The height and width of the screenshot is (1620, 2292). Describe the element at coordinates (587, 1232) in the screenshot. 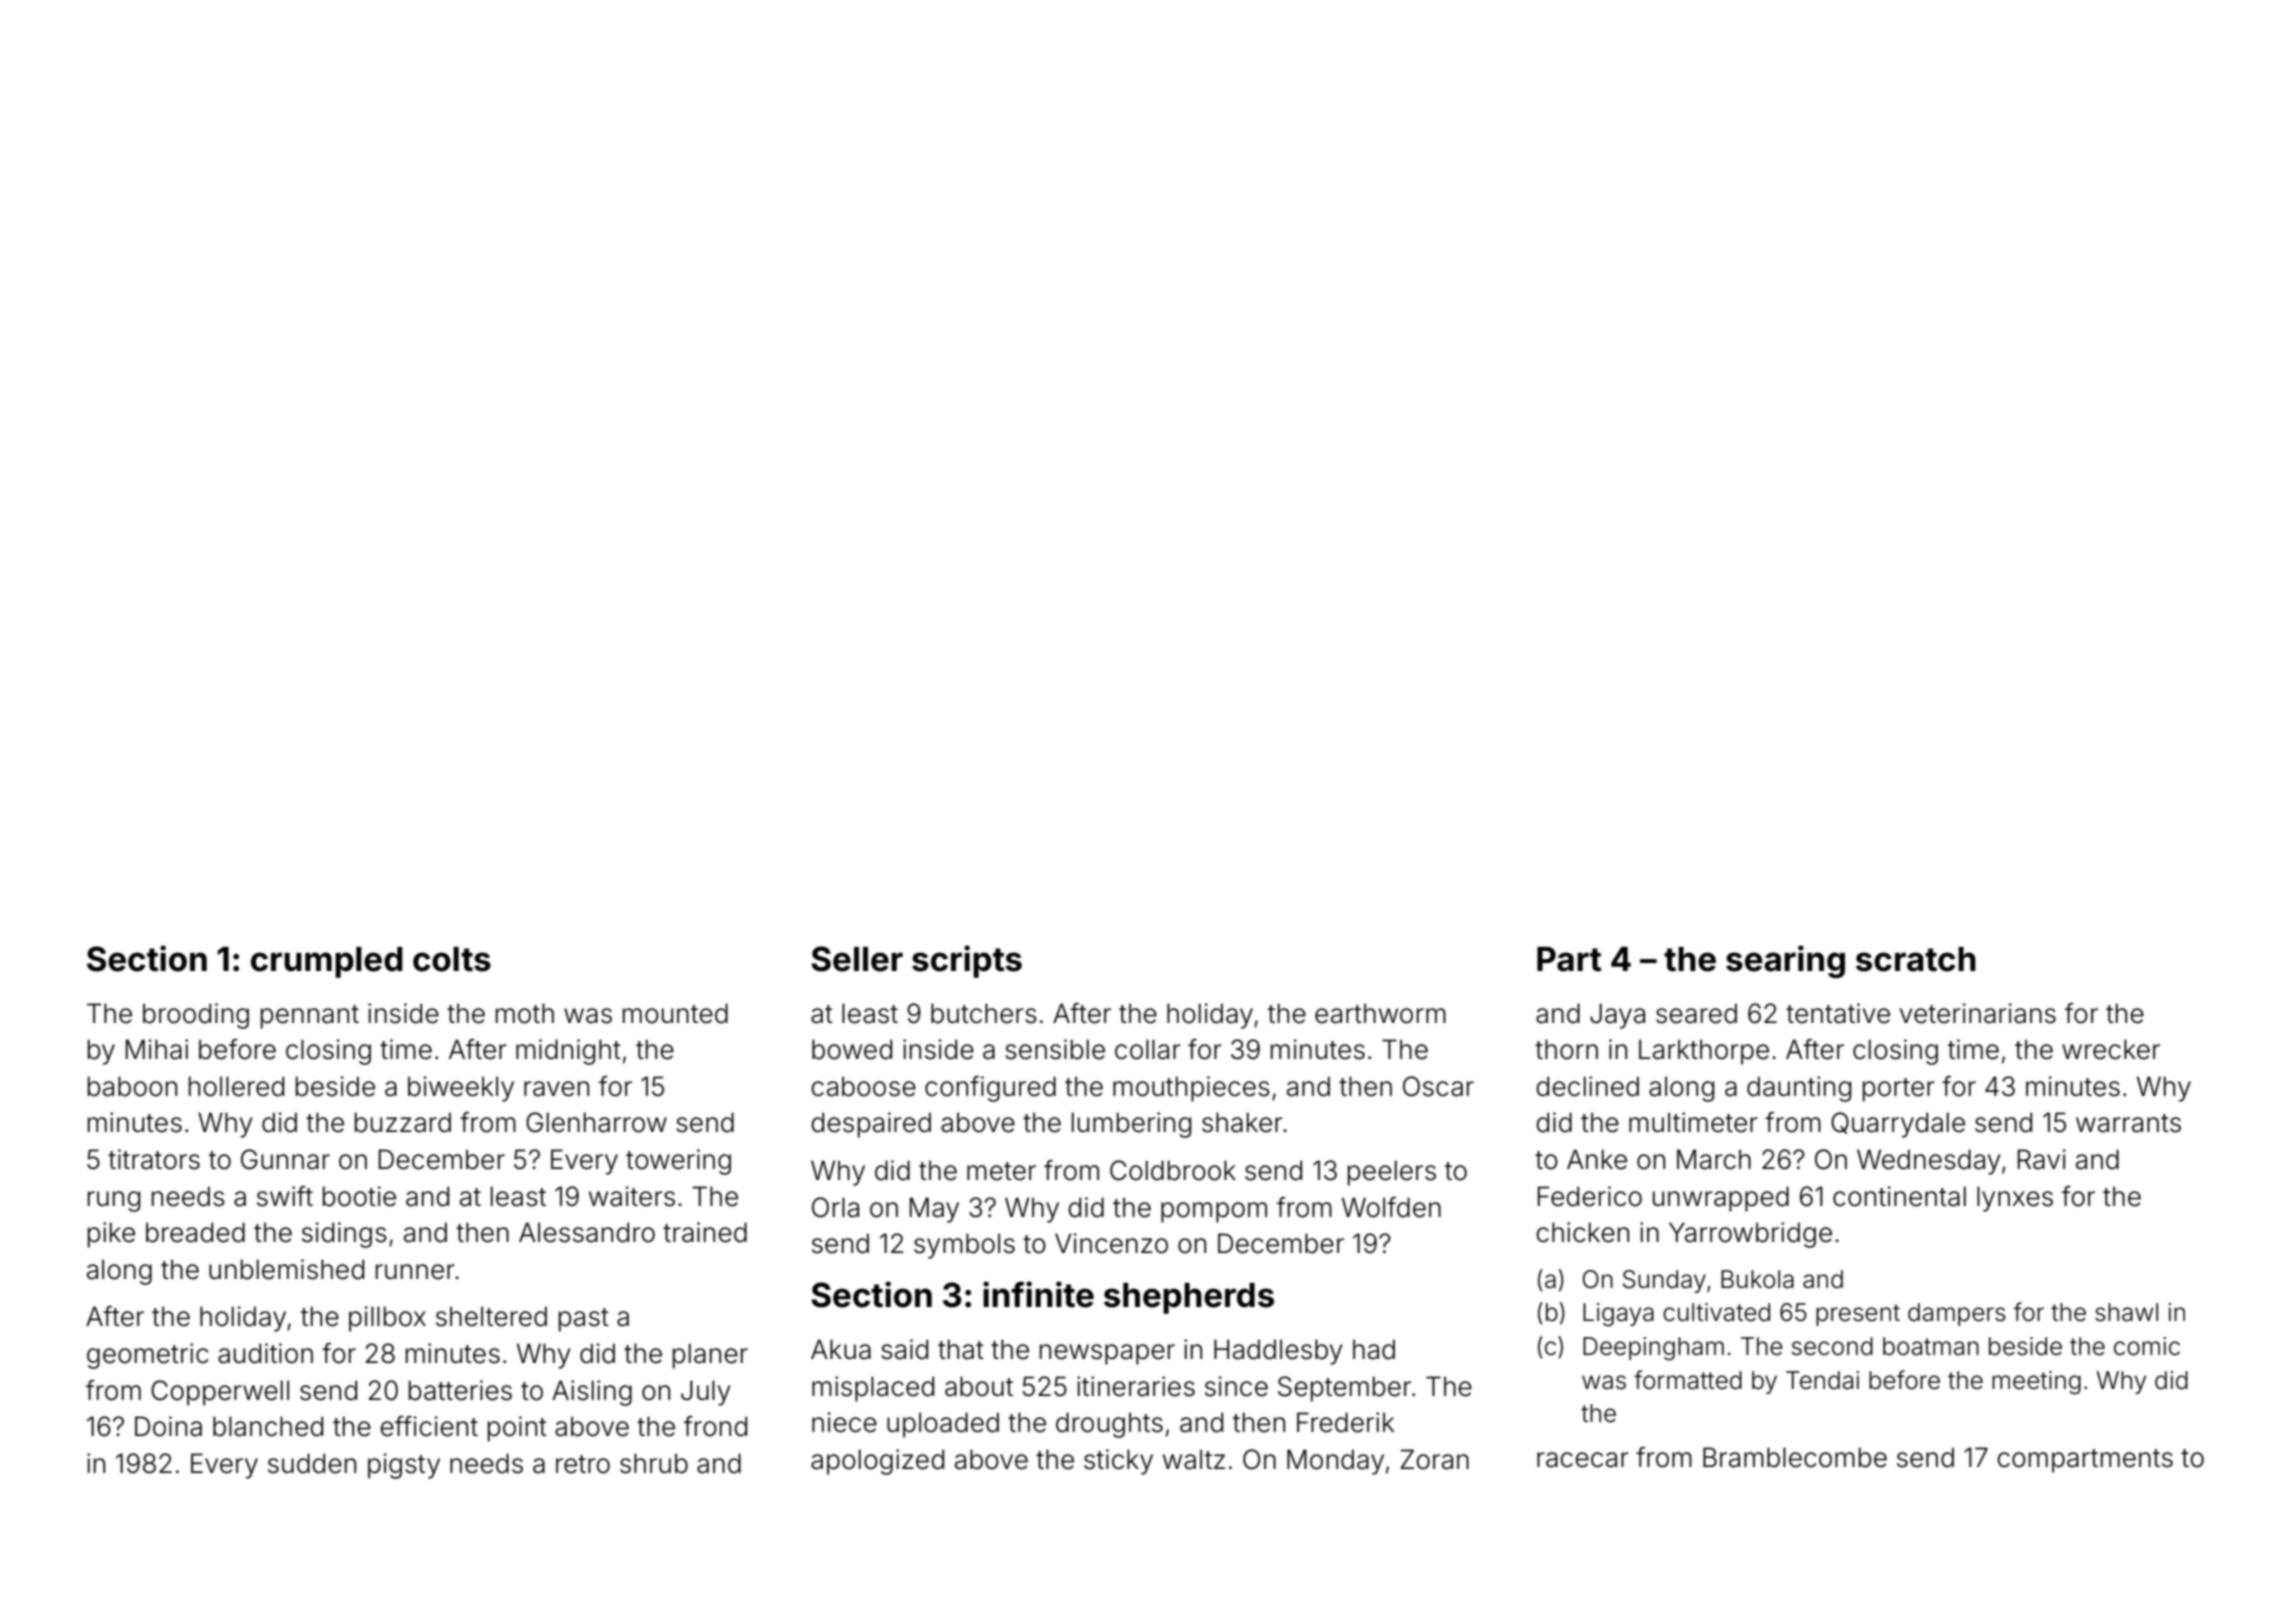

I see `Alessandro` at that location.
